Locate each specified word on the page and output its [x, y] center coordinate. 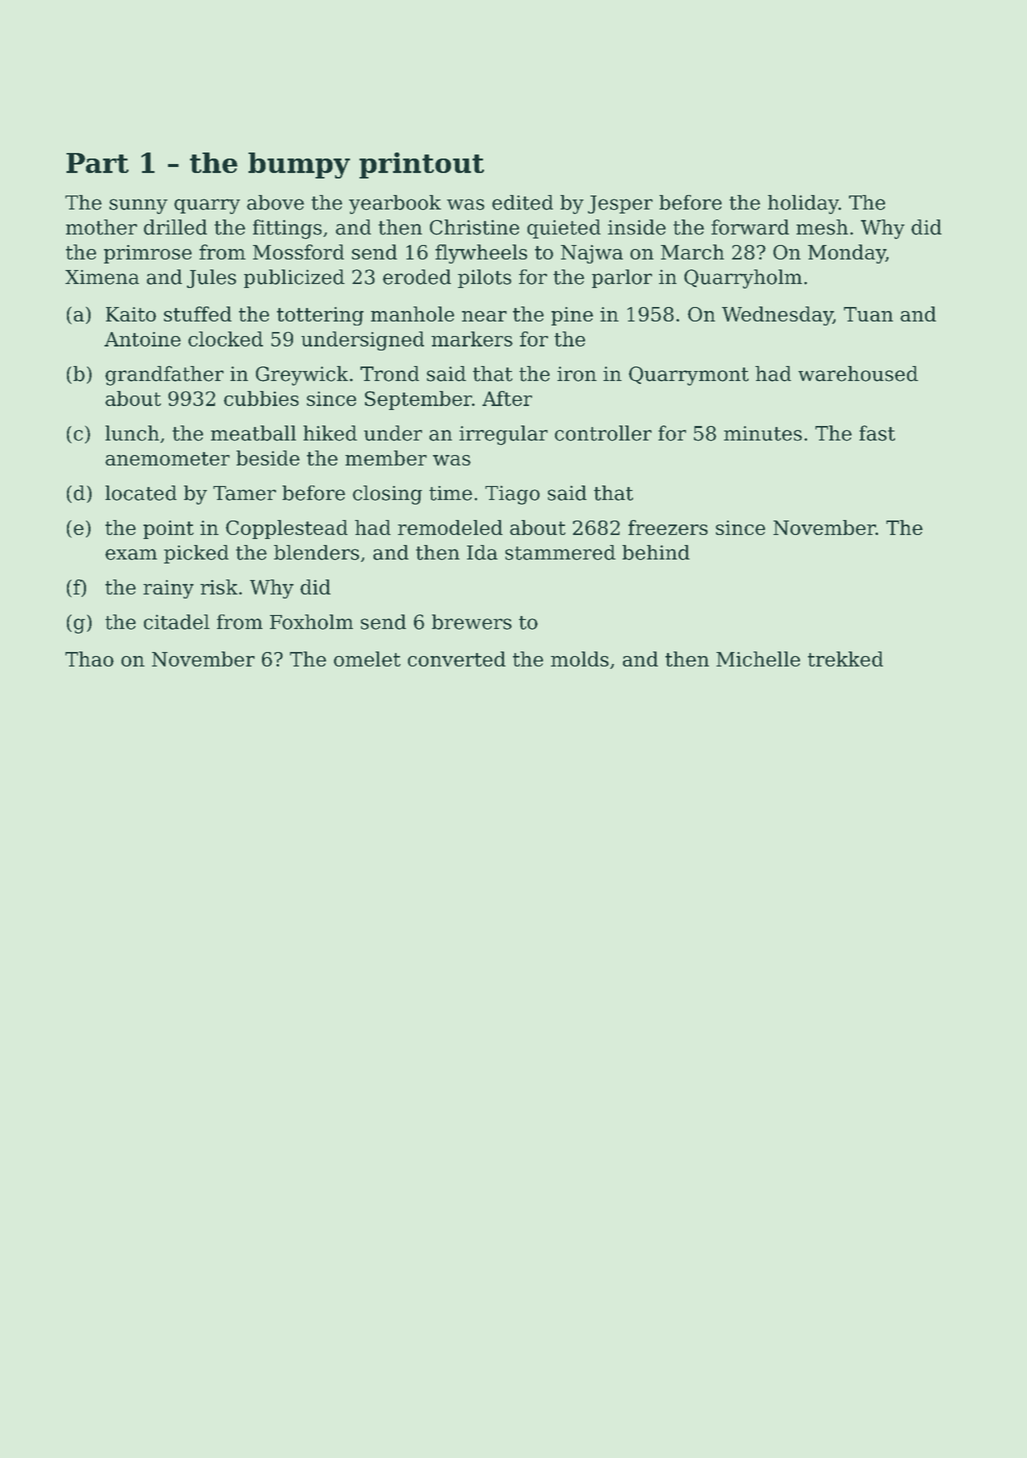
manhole [412, 314]
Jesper [620, 204]
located [141, 493]
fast [877, 433]
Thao [89, 659]
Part [97, 163]
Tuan [868, 314]
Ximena [102, 277]
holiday [803, 204]
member [386, 458]
